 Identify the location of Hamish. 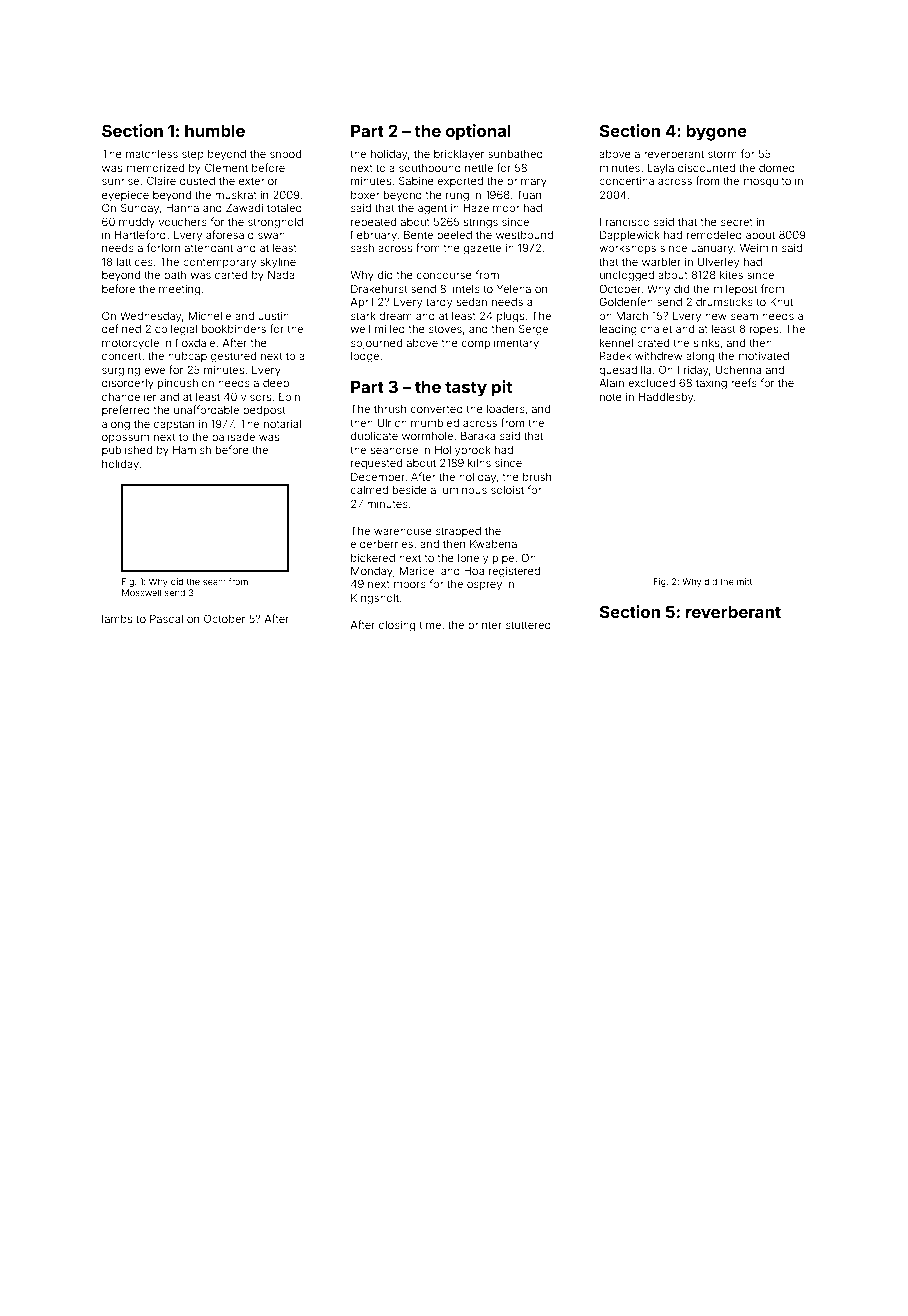
(192, 450).
